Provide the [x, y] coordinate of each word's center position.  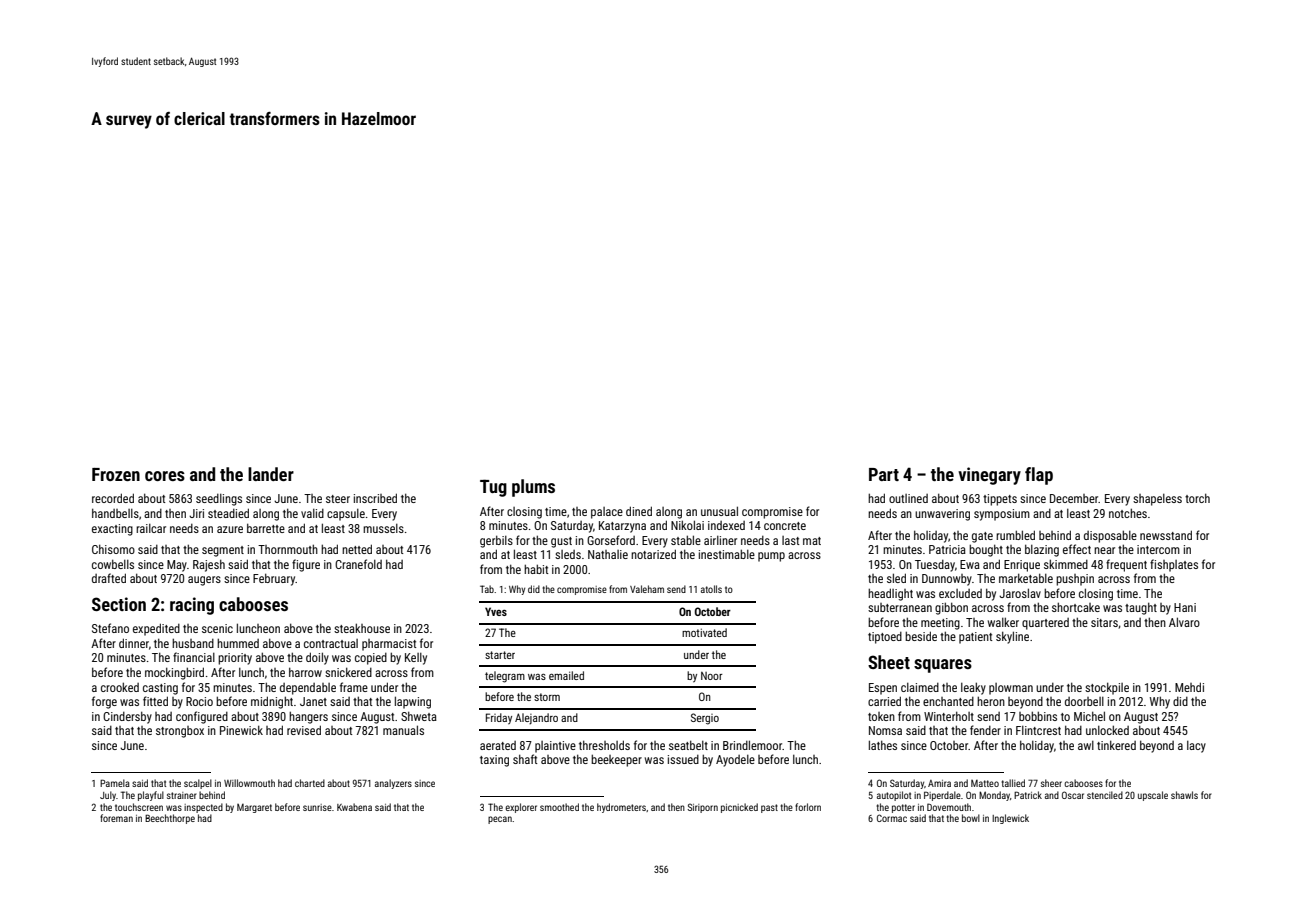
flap [1039, 476]
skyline [1012, 637]
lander [271, 474]
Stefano [110, 628]
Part [884, 474]
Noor [712, 676]
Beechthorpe [170, 819]
